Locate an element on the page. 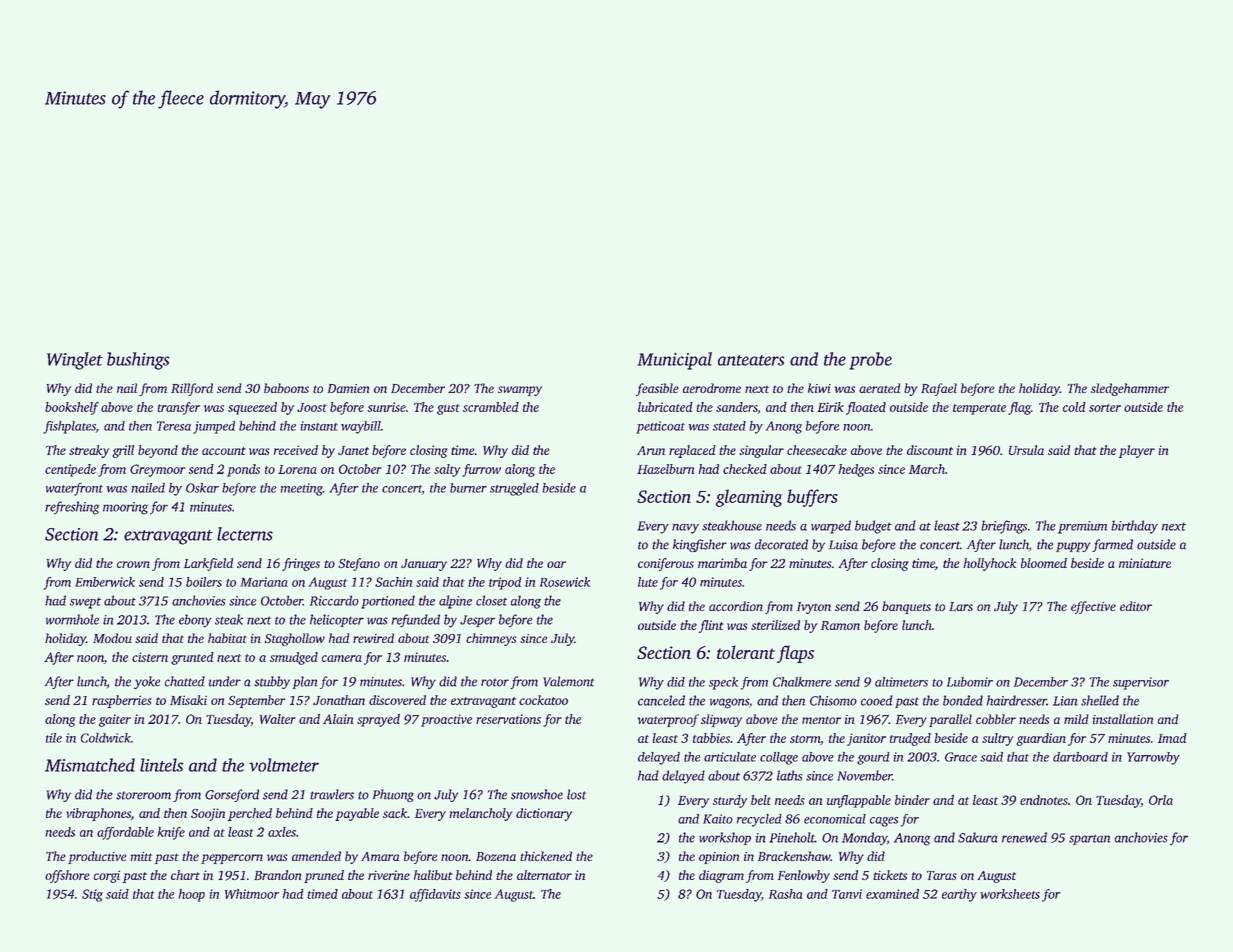 This document has height=952, width=1233. furrow is located at coordinates (481, 470).
